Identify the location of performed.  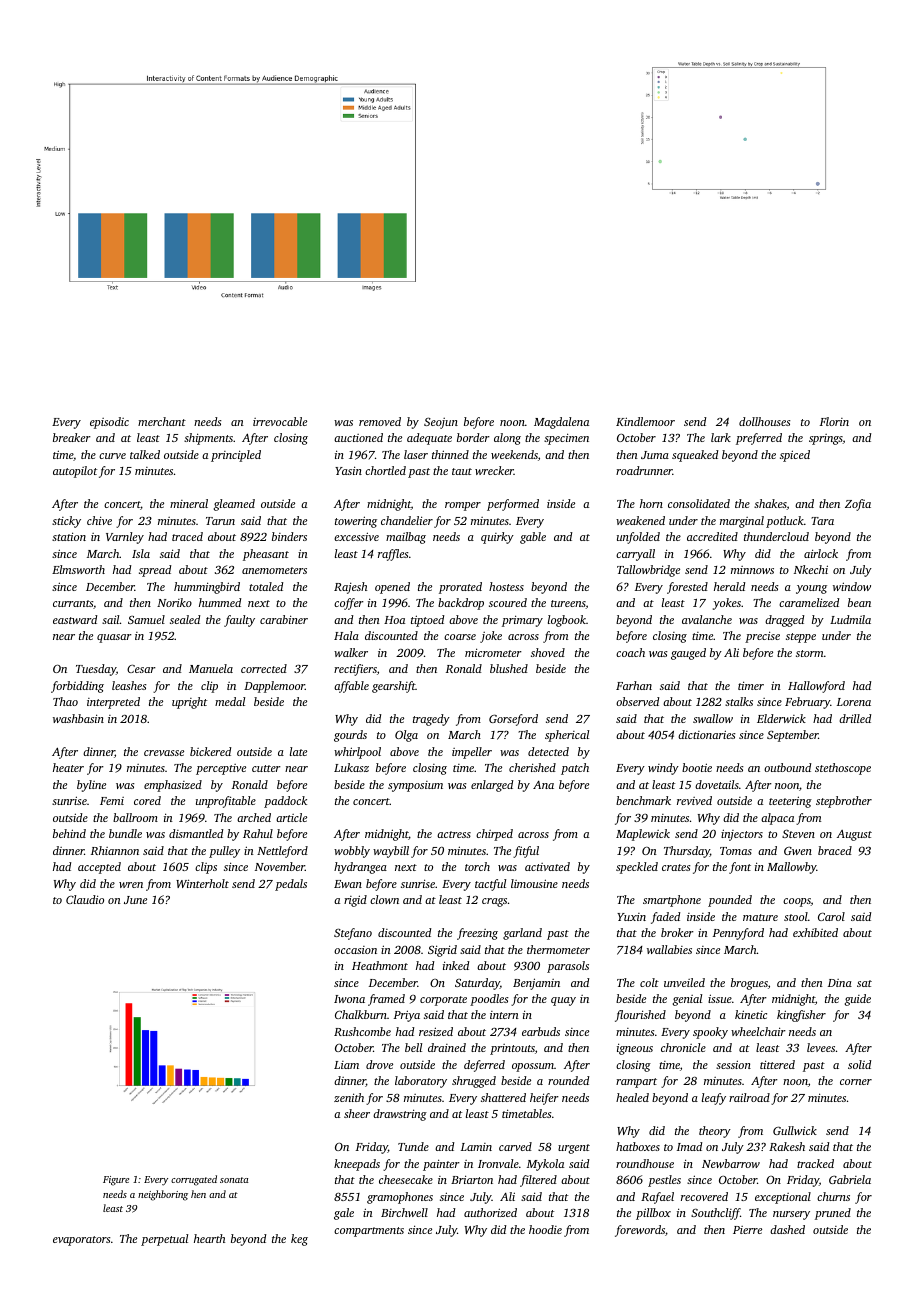
(513, 505).
